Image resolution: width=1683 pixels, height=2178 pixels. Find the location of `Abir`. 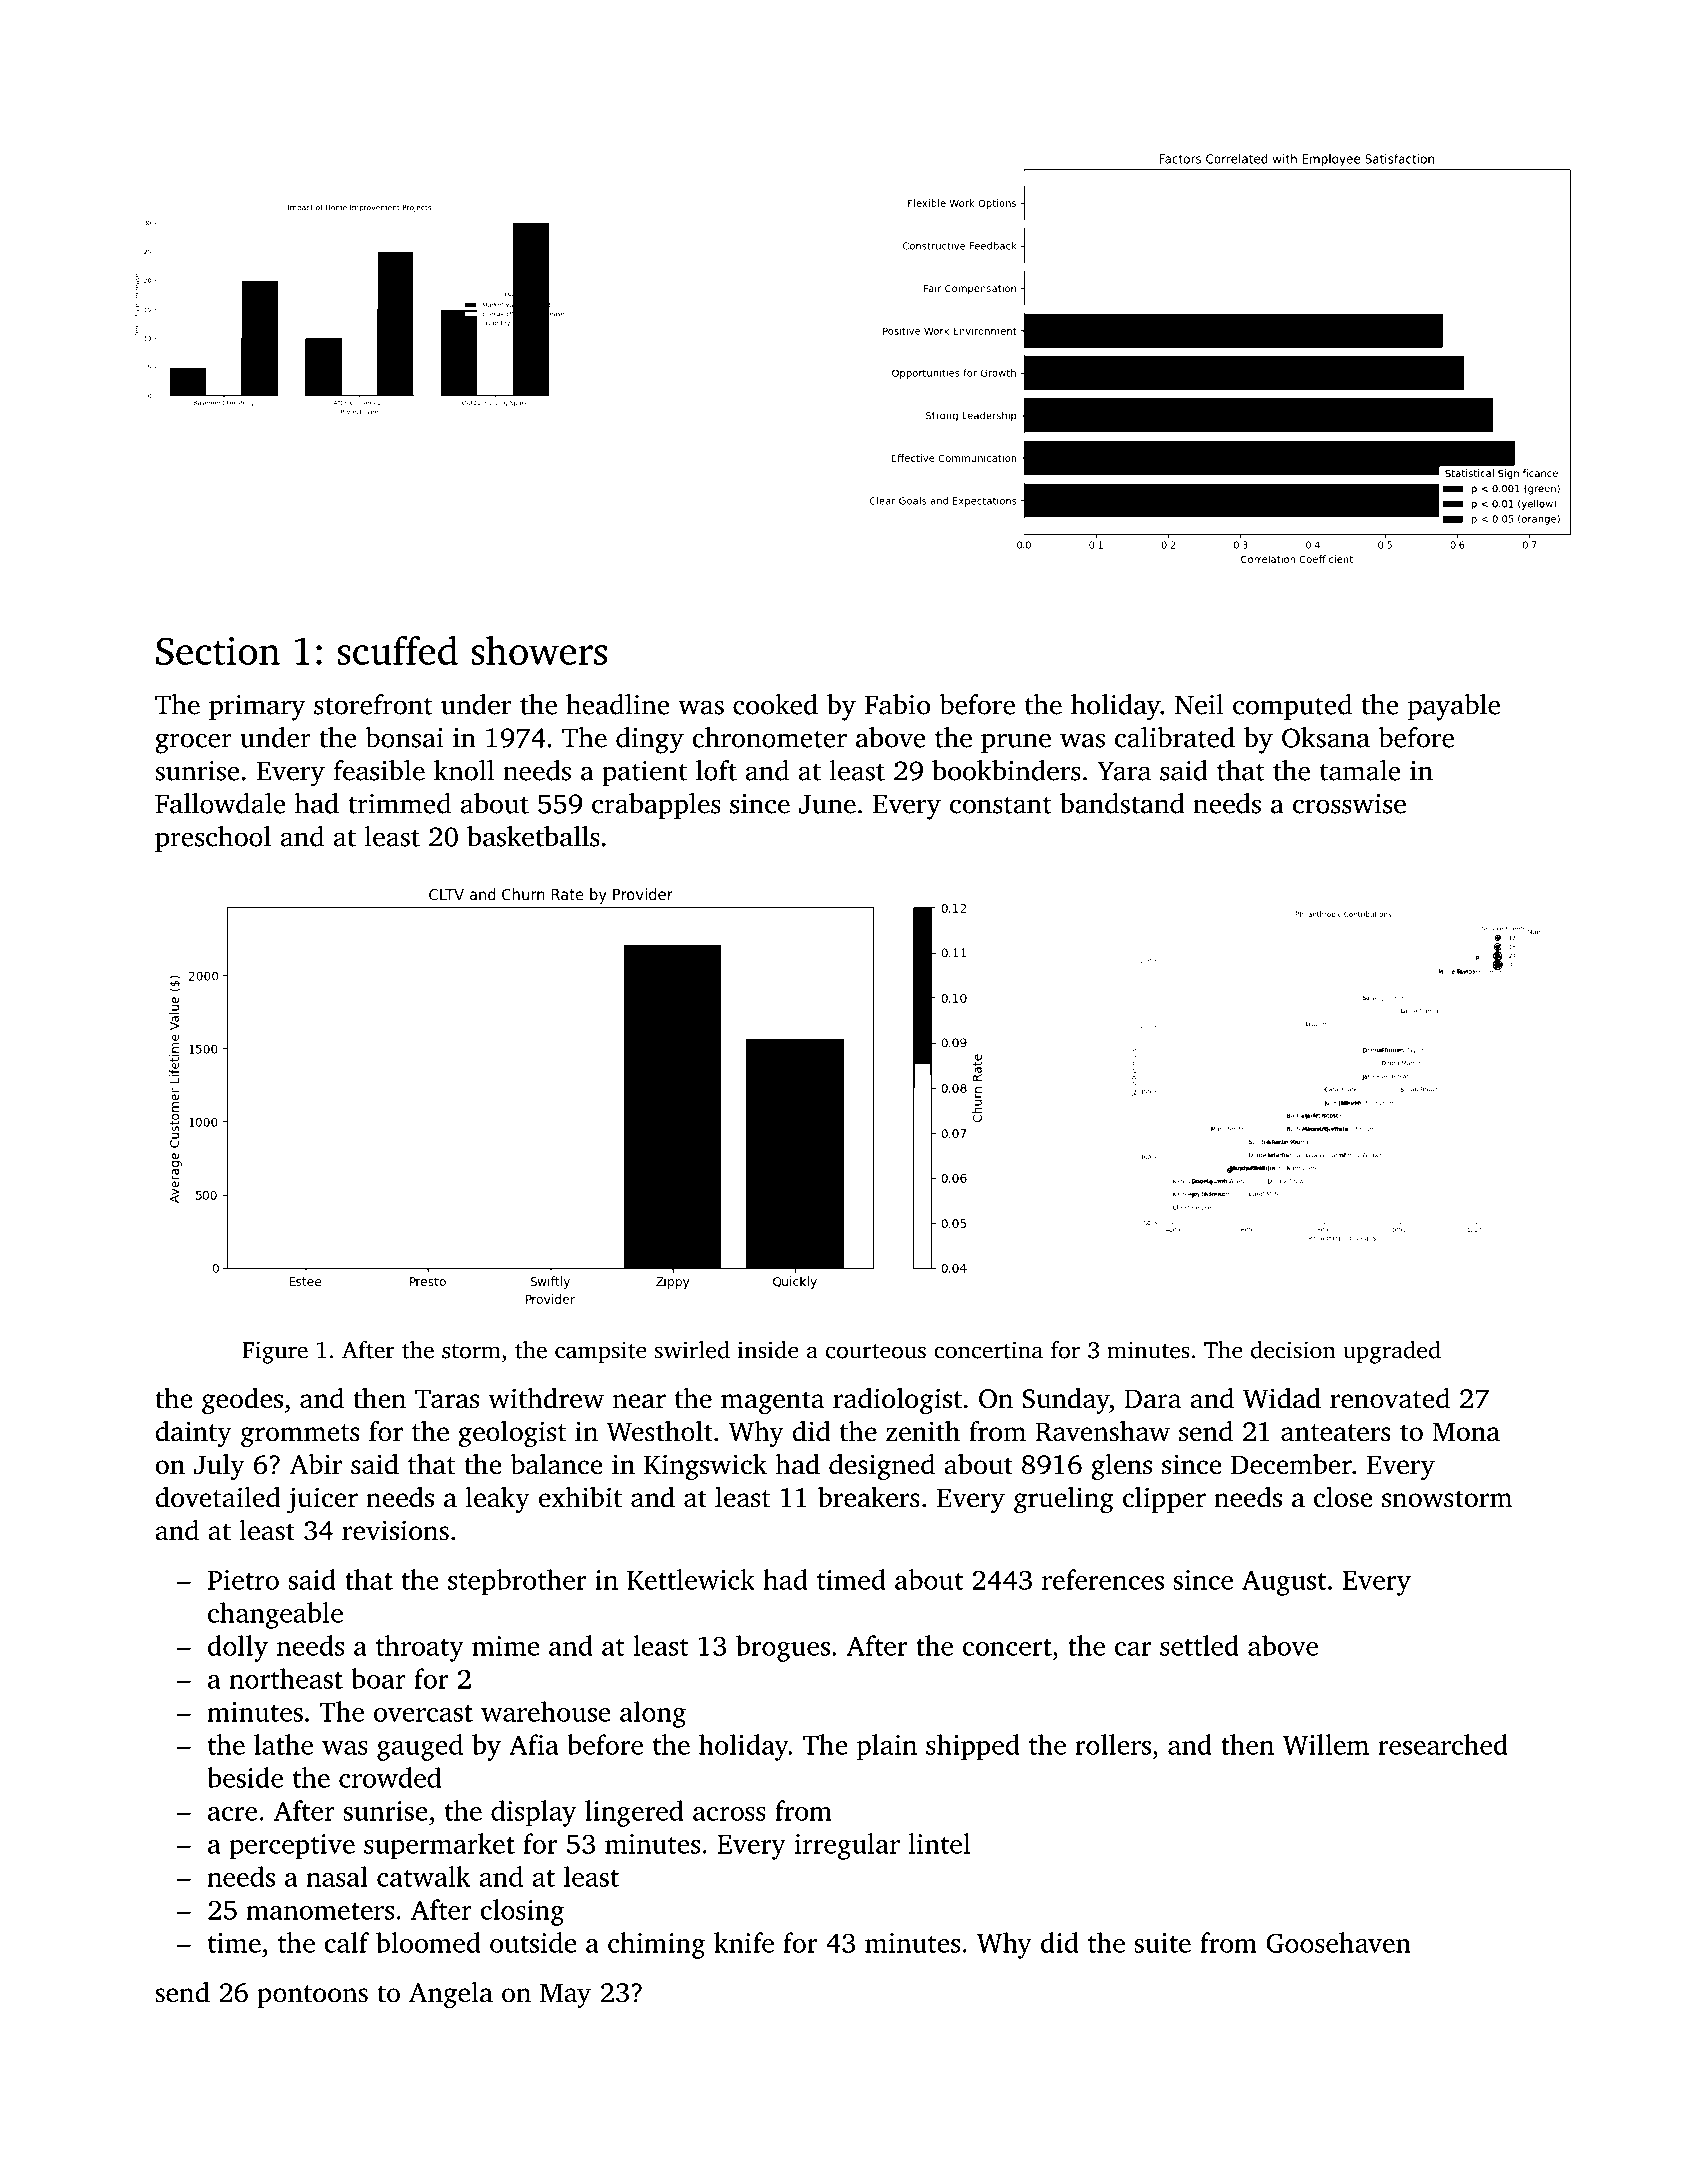

Abir is located at coordinates (316, 1463).
